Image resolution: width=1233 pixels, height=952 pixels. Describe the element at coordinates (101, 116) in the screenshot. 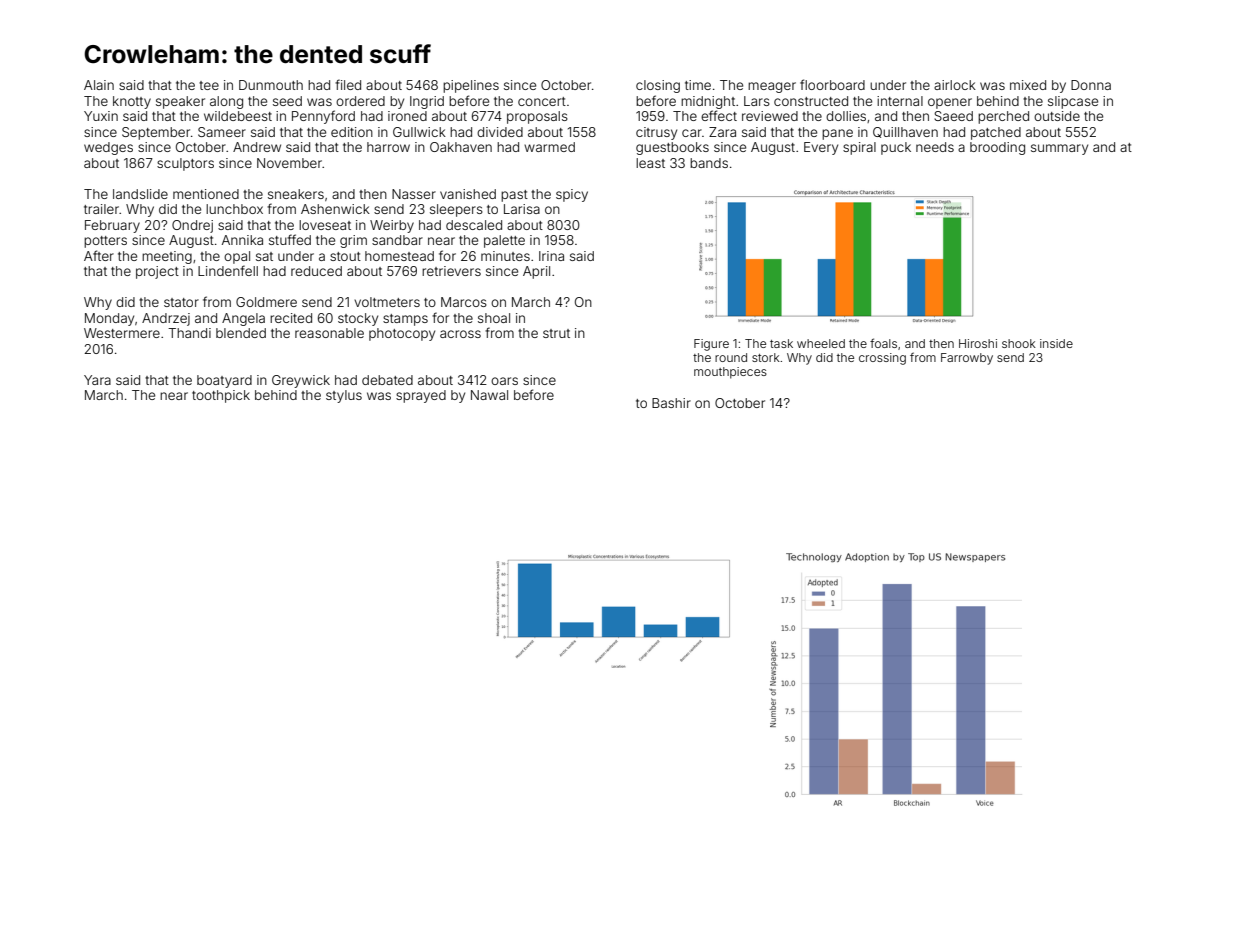

I see `Yuxin` at that location.
